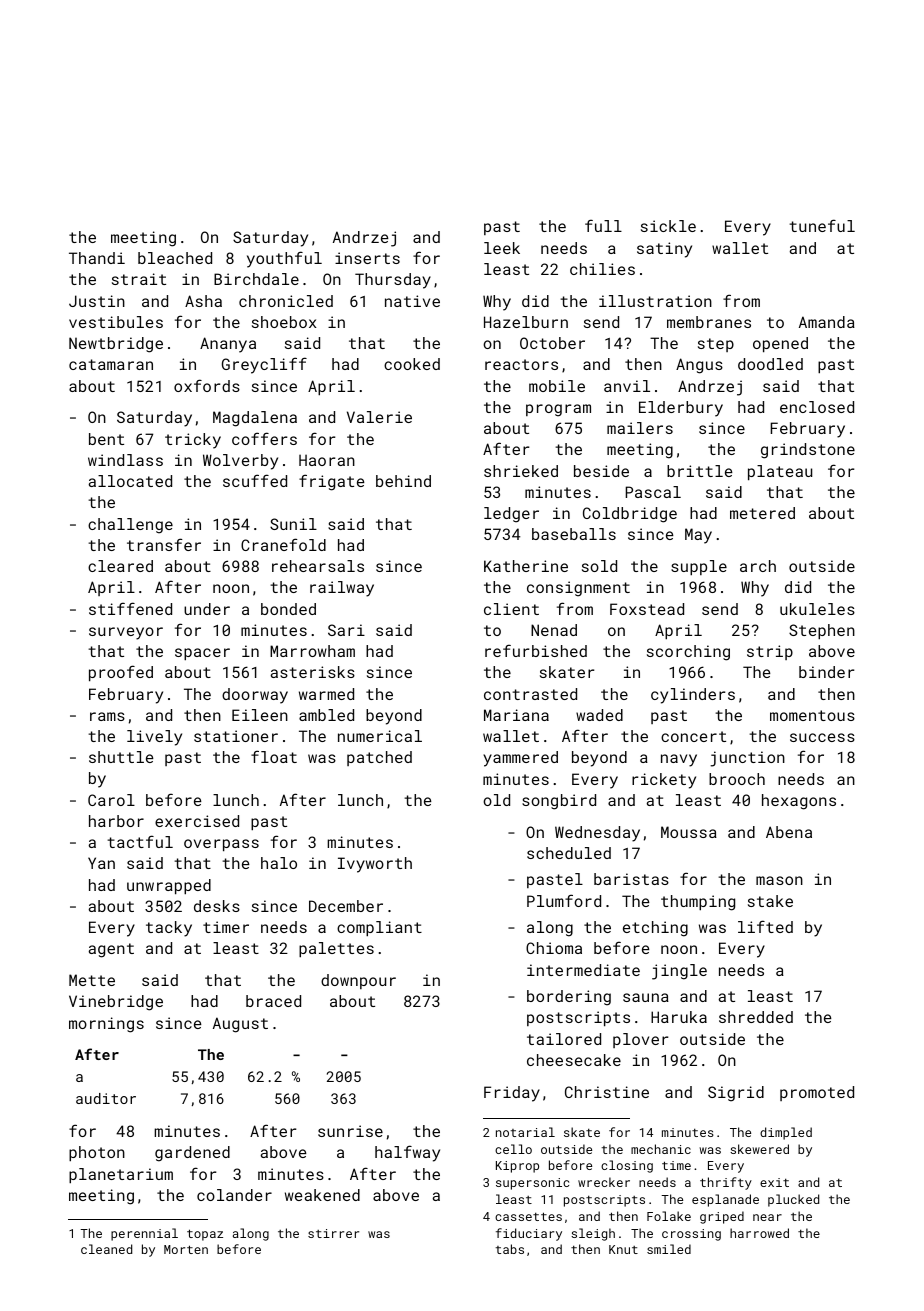 The image size is (924, 1311). I want to click on exercised, so click(197, 821).
